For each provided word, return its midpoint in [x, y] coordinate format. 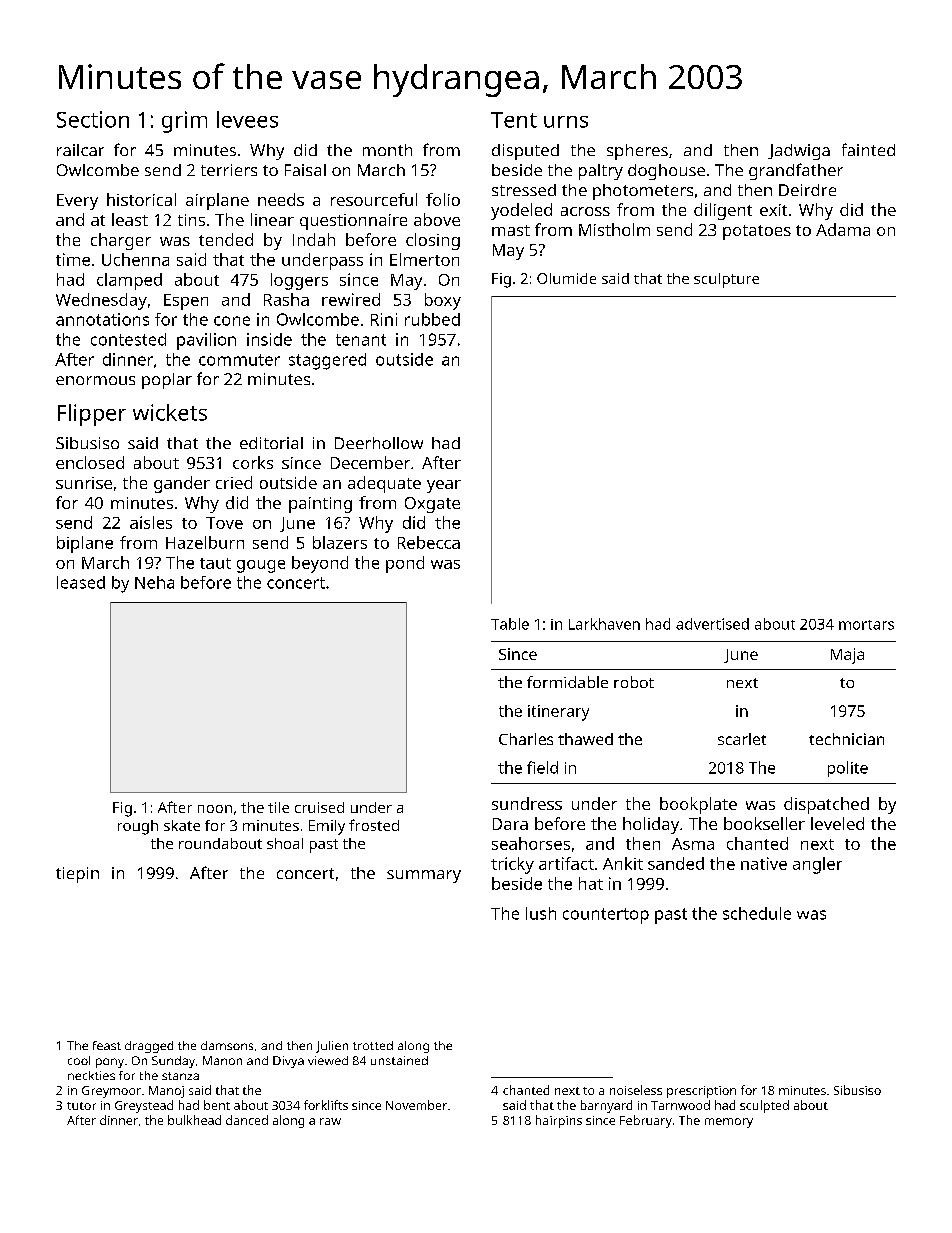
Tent [514, 120]
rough [138, 827]
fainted [868, 149]
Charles [526, 739]
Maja [847, 656]
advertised [712, 624]
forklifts [326, 1105]
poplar [167, 381]
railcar [80, 150]
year [444, 486]
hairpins [559, 1121]
